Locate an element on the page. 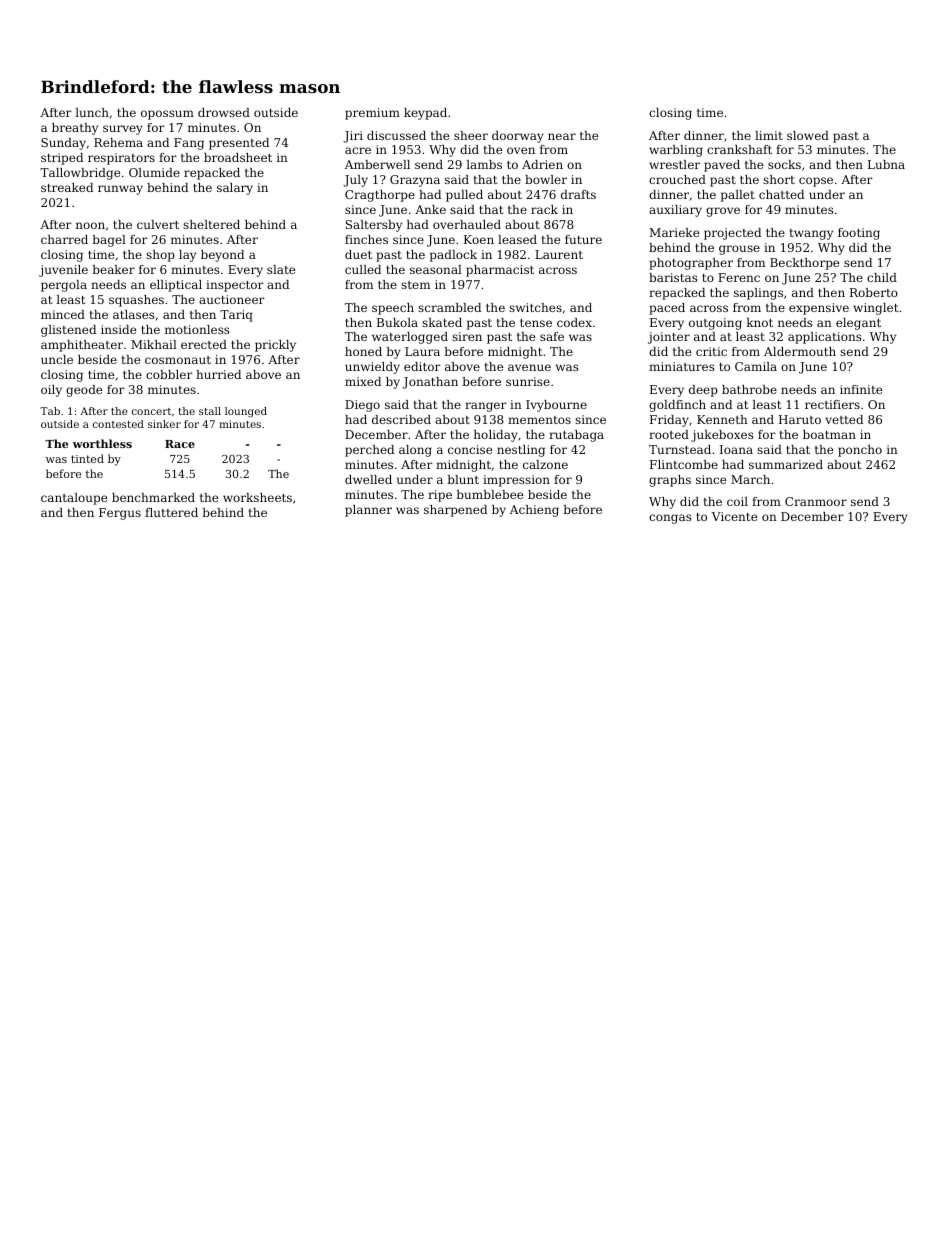 Image resolution: width=952 pixels, height=1233 pixels. salary is located at coordinates (235, 189).
